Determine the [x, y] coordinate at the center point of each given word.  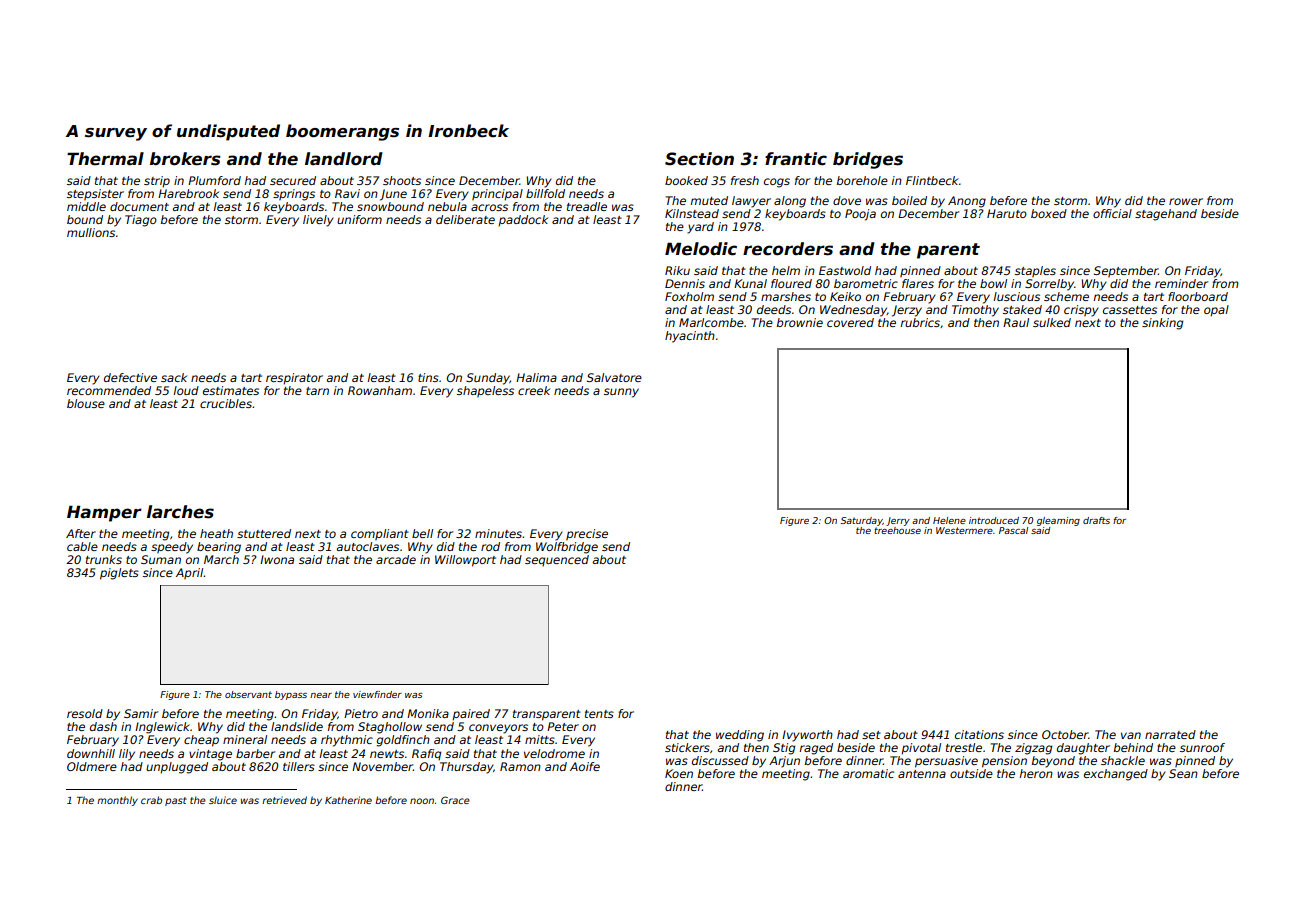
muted [709, 200]
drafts [1096, 520]
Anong [967, 202]
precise [587, 535]
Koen [679, 773]
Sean [1183, 773]
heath [216, 533]
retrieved [284, 800]
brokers [185, 159]
